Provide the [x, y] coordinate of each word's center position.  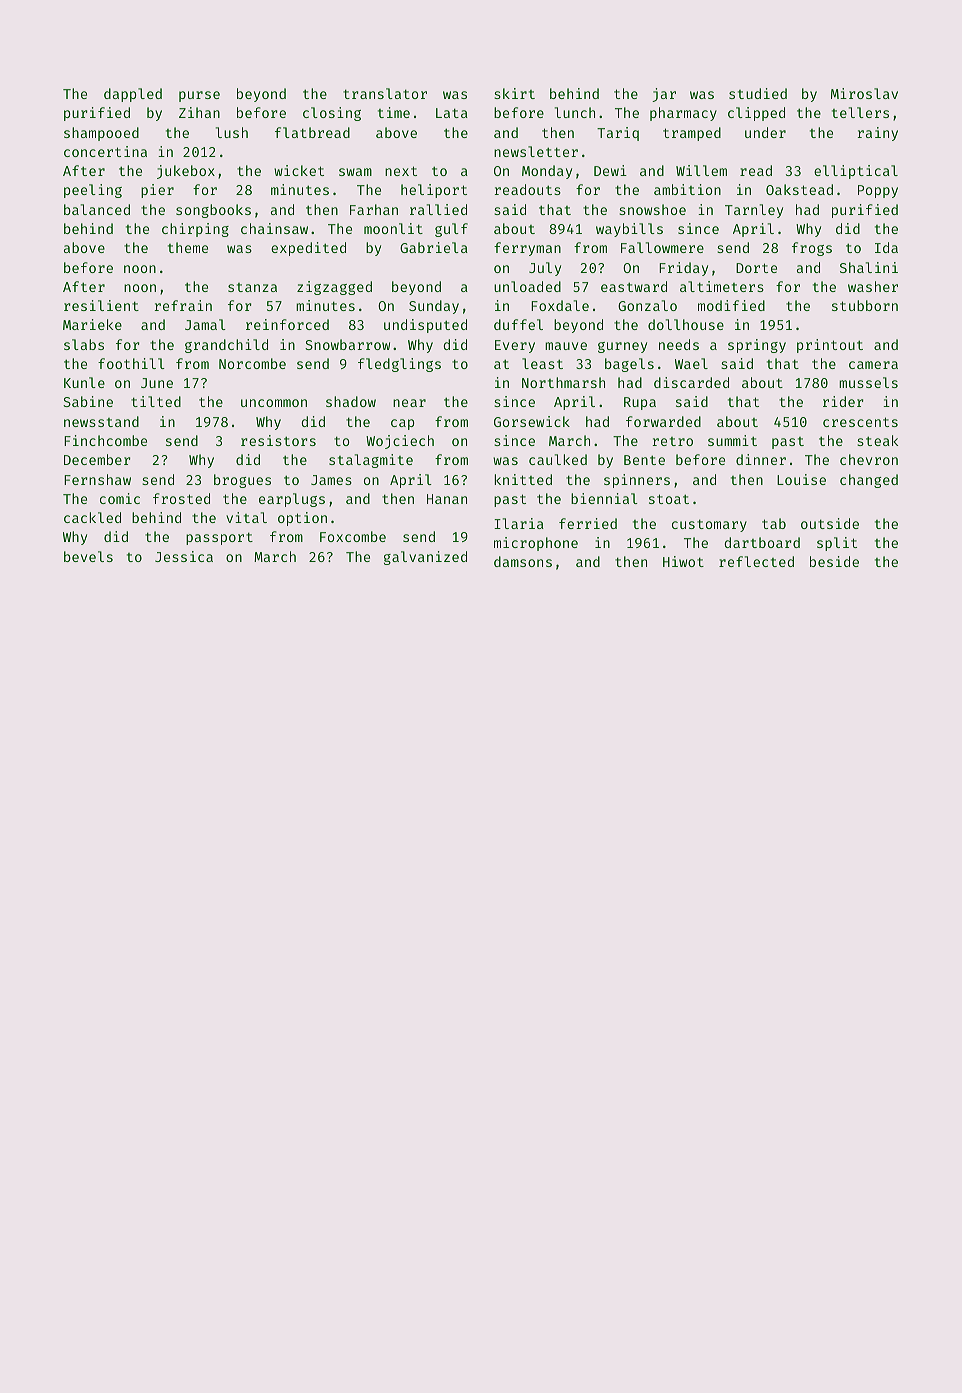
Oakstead [799, 189]
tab [774, 523]
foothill [131, 363]
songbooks [213, 211]
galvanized [425, 558]
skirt [514, 93]
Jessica [184, 556]
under [765, 132]
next [401, 171]
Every [515, 346]
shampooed [101, 134]
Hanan [447, 499]
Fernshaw [97, 479]
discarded [691, 382]
